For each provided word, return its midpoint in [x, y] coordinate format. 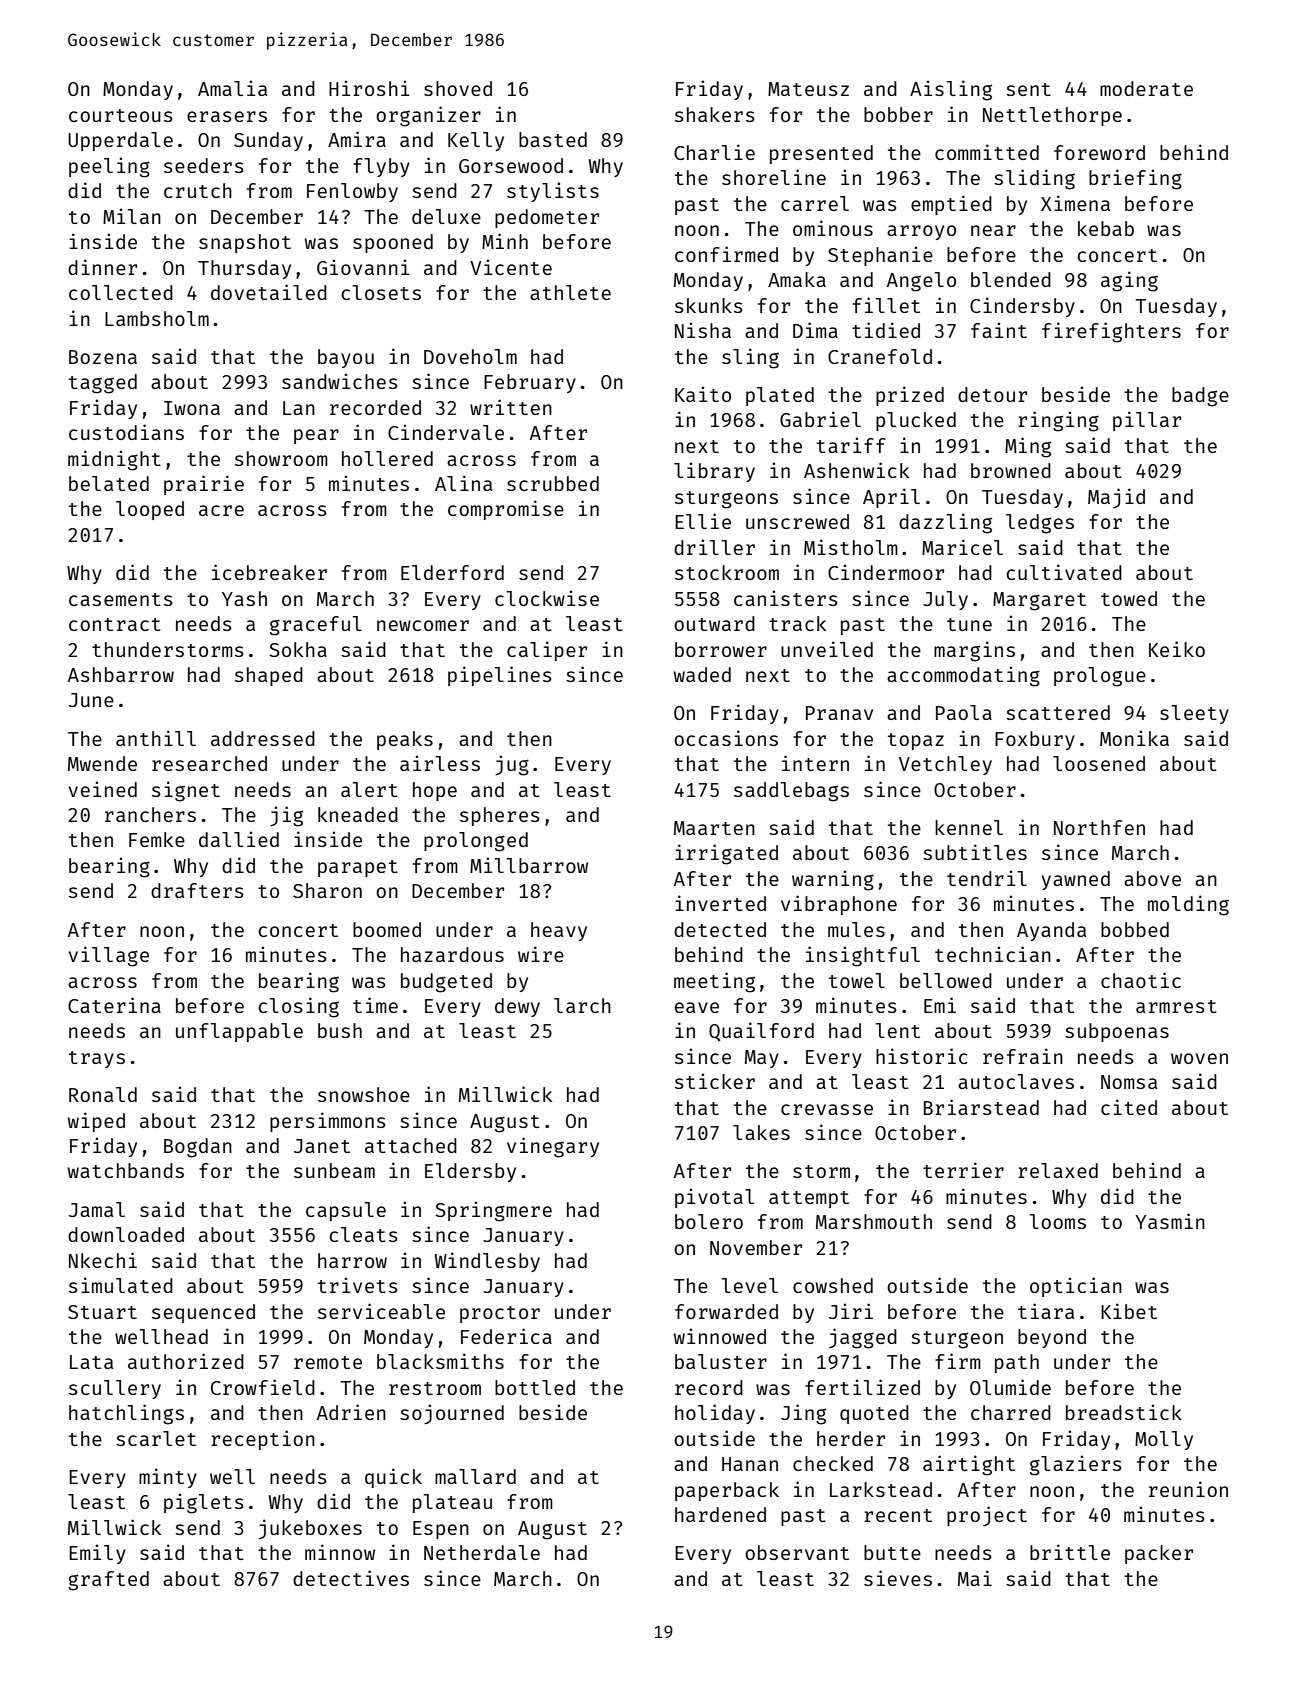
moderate [1146, 88]
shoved [458, 88]
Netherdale [482, 1552]
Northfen [1099, 827]
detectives [351, 1578]
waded [702, 674]
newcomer [423, 625]
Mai [975, 1578]
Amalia [232, 88]
